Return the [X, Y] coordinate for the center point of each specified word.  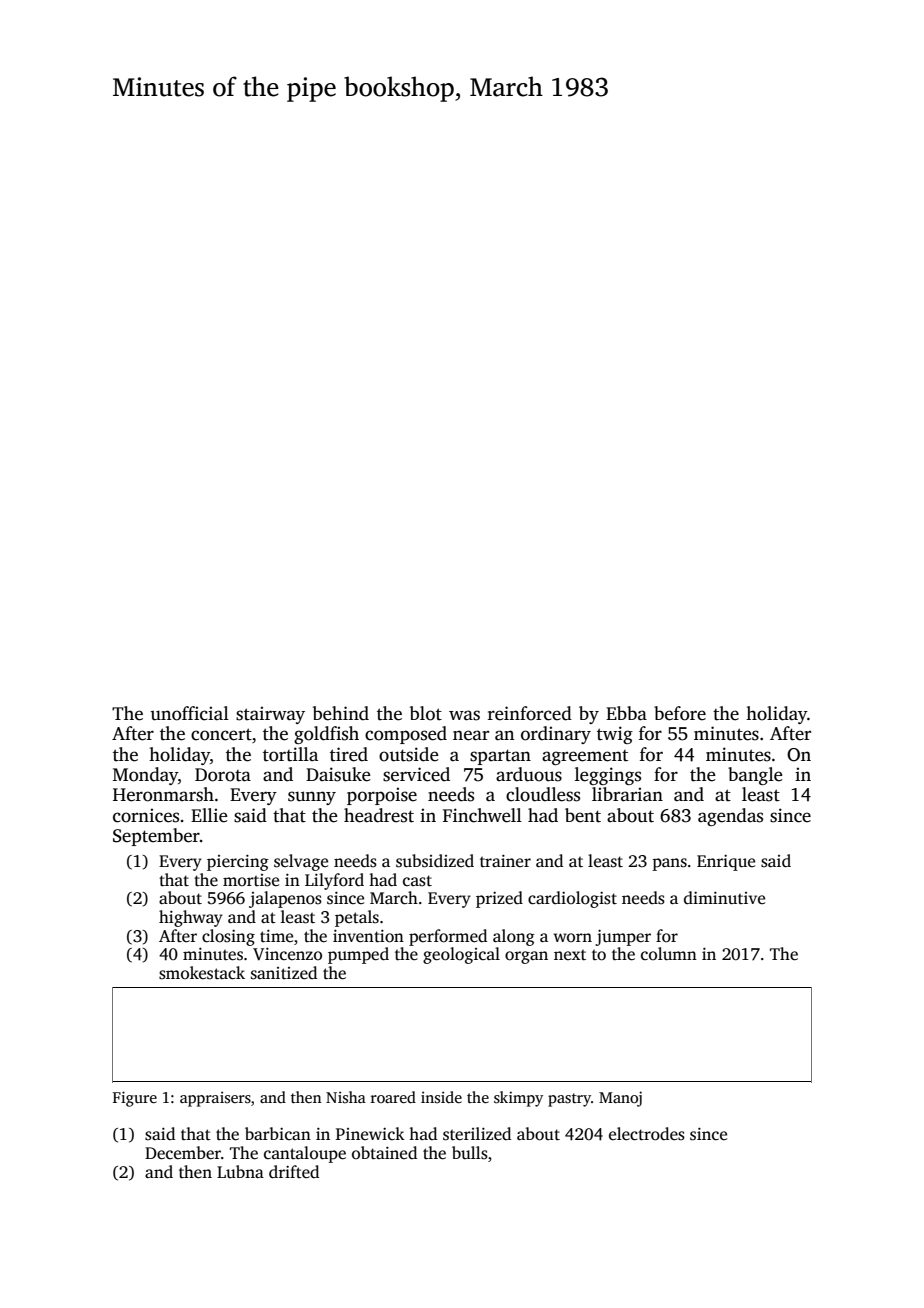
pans [670, 864]
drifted [294, 1172]
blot [426, 713]
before [680, 713]
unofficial [190, 713]
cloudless [543, 794]
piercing [238, 863]
